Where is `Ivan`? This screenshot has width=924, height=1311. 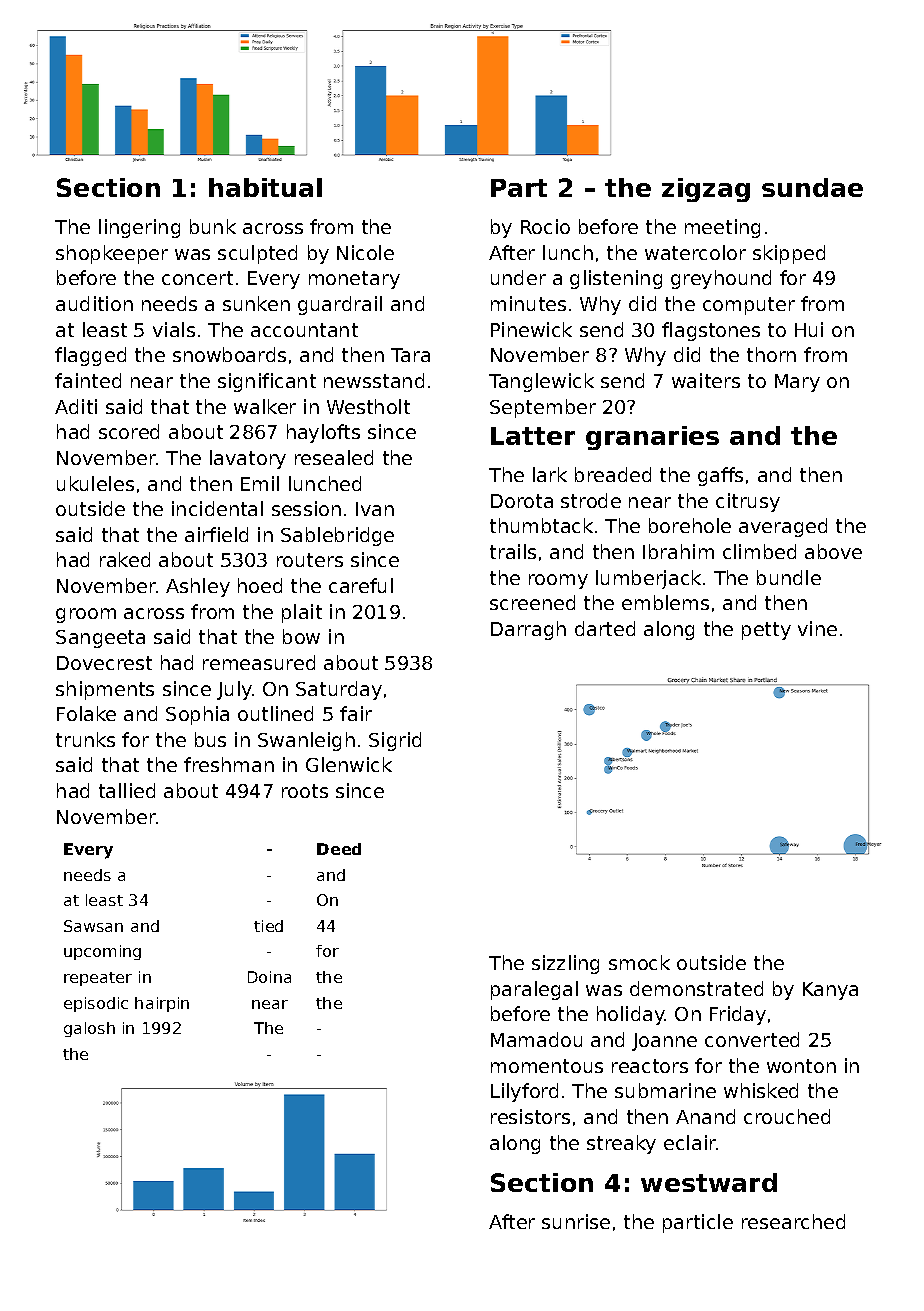 Ivan is located at coordinates (375, 509).
